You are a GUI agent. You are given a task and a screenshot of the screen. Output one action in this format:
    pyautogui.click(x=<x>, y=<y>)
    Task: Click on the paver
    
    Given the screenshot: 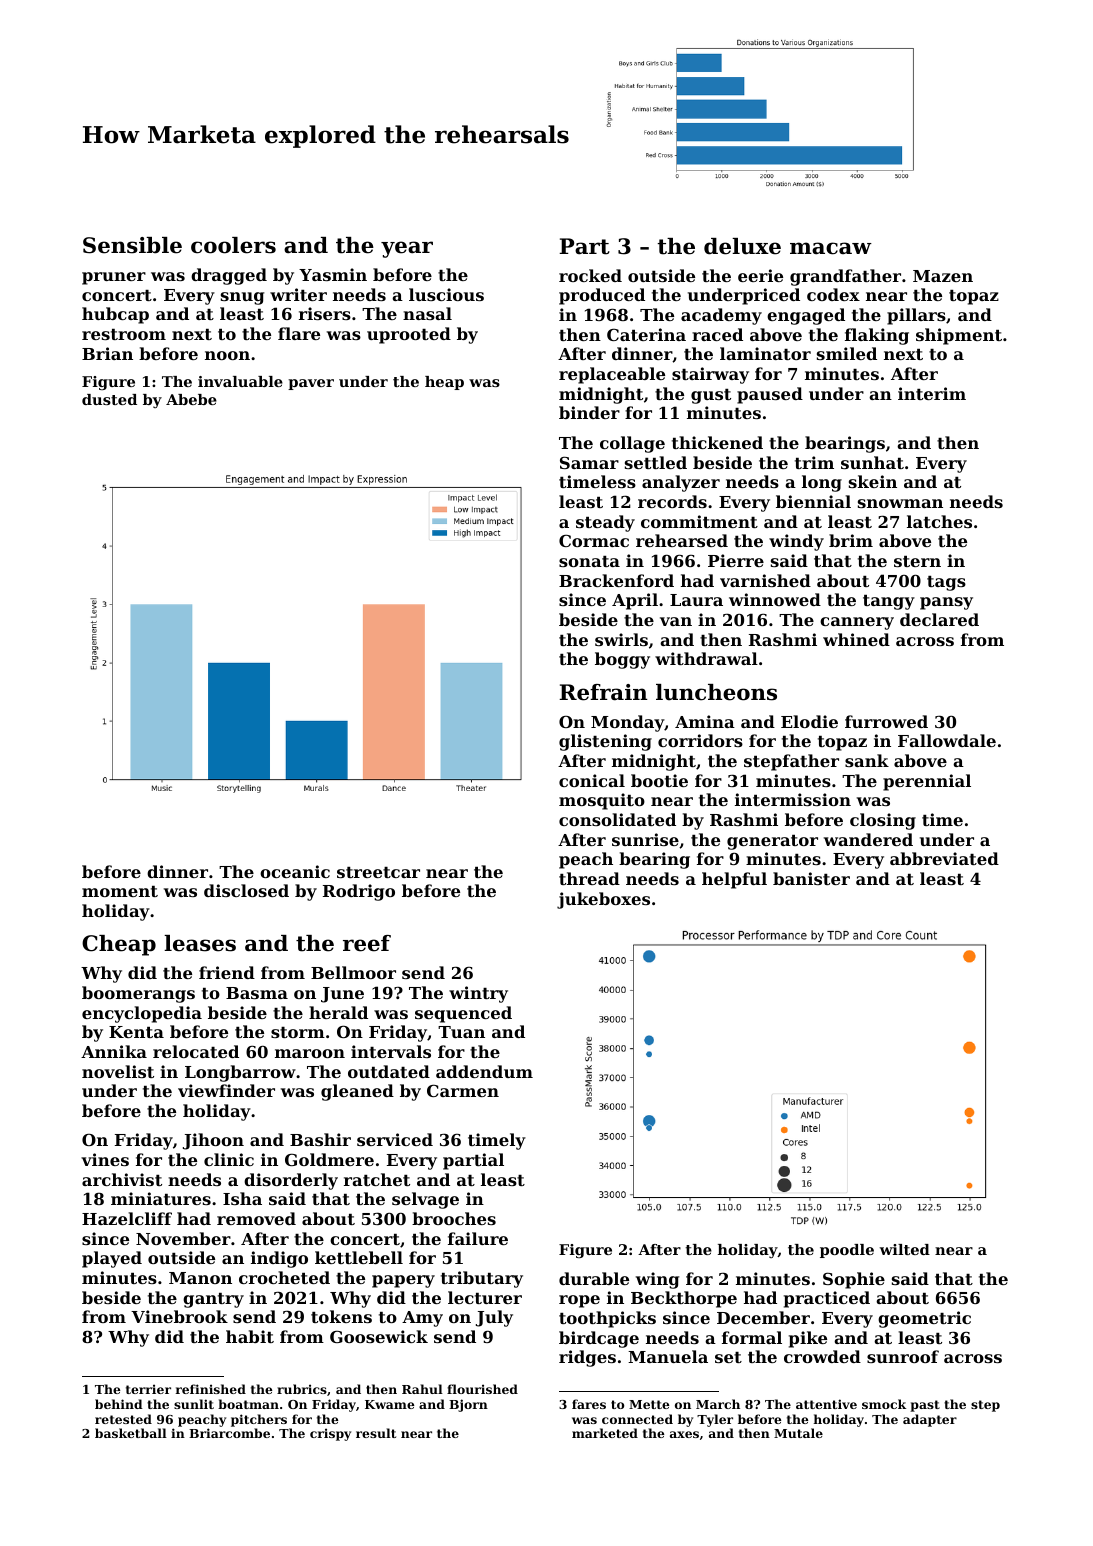 What is the action you would take?
    pyautogui.click(x=311, y=384)
